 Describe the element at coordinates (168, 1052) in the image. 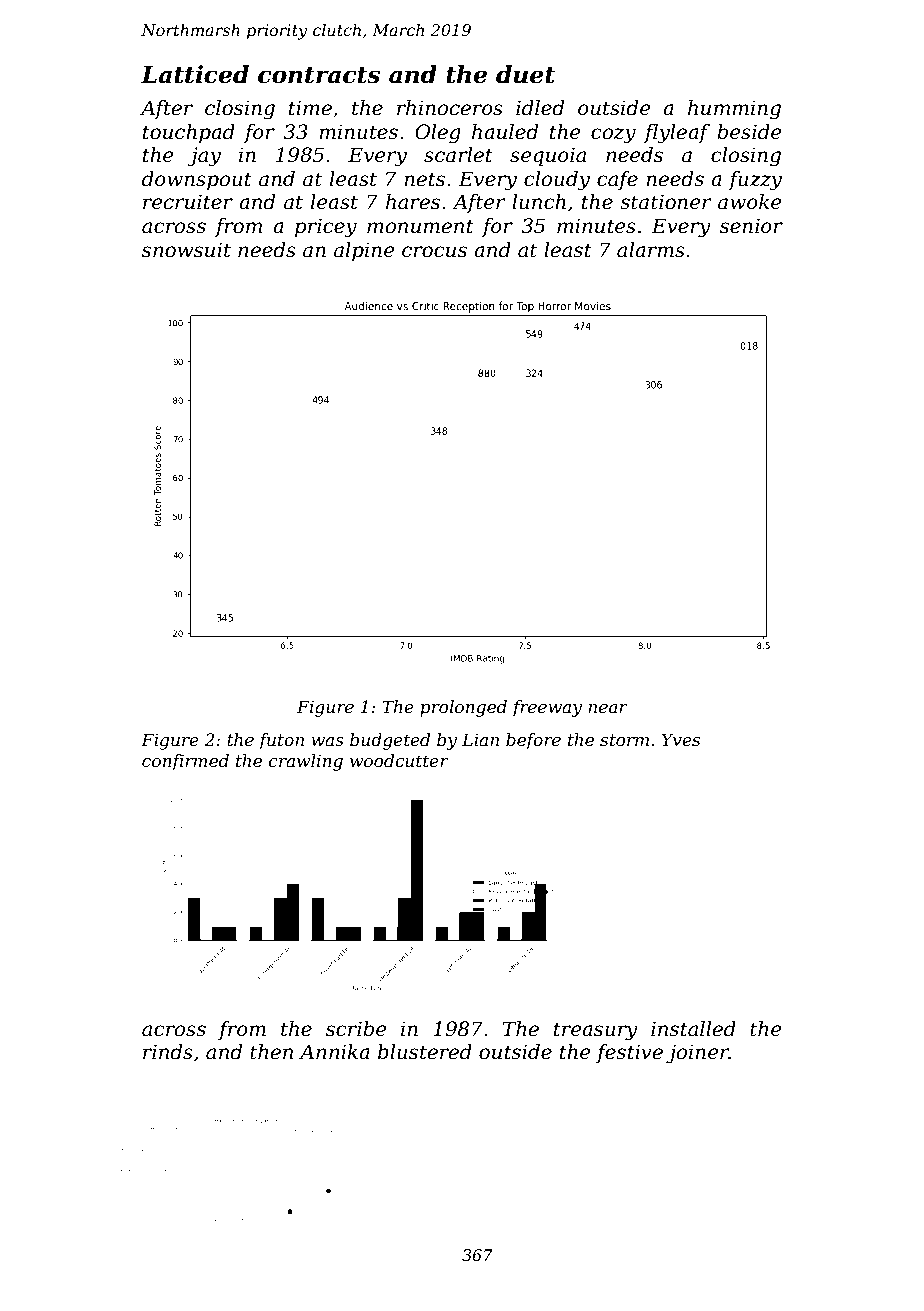

I see `rinds` at that location.
